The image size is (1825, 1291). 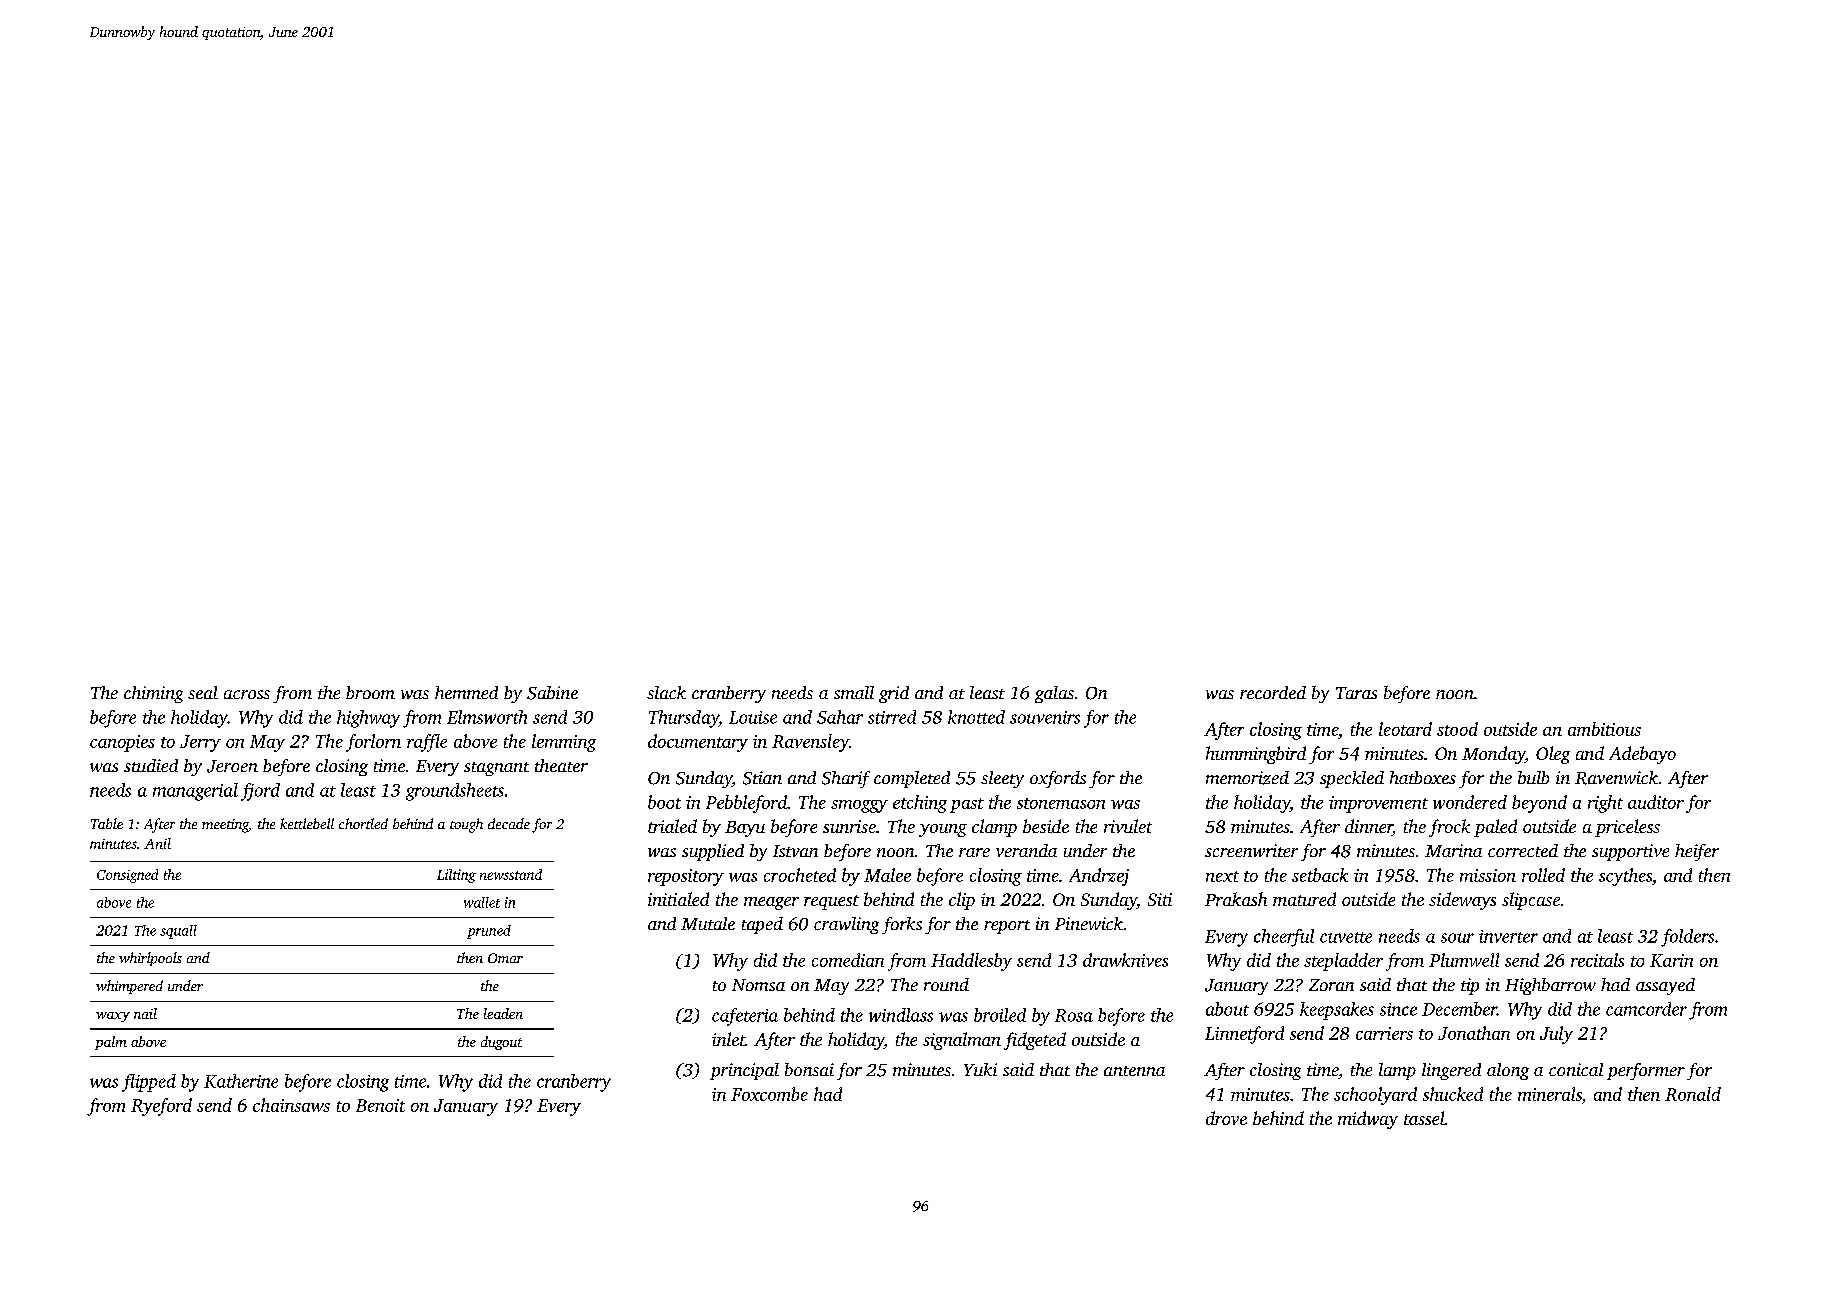 I want to click on documentary, so click(x=698, y=743).
